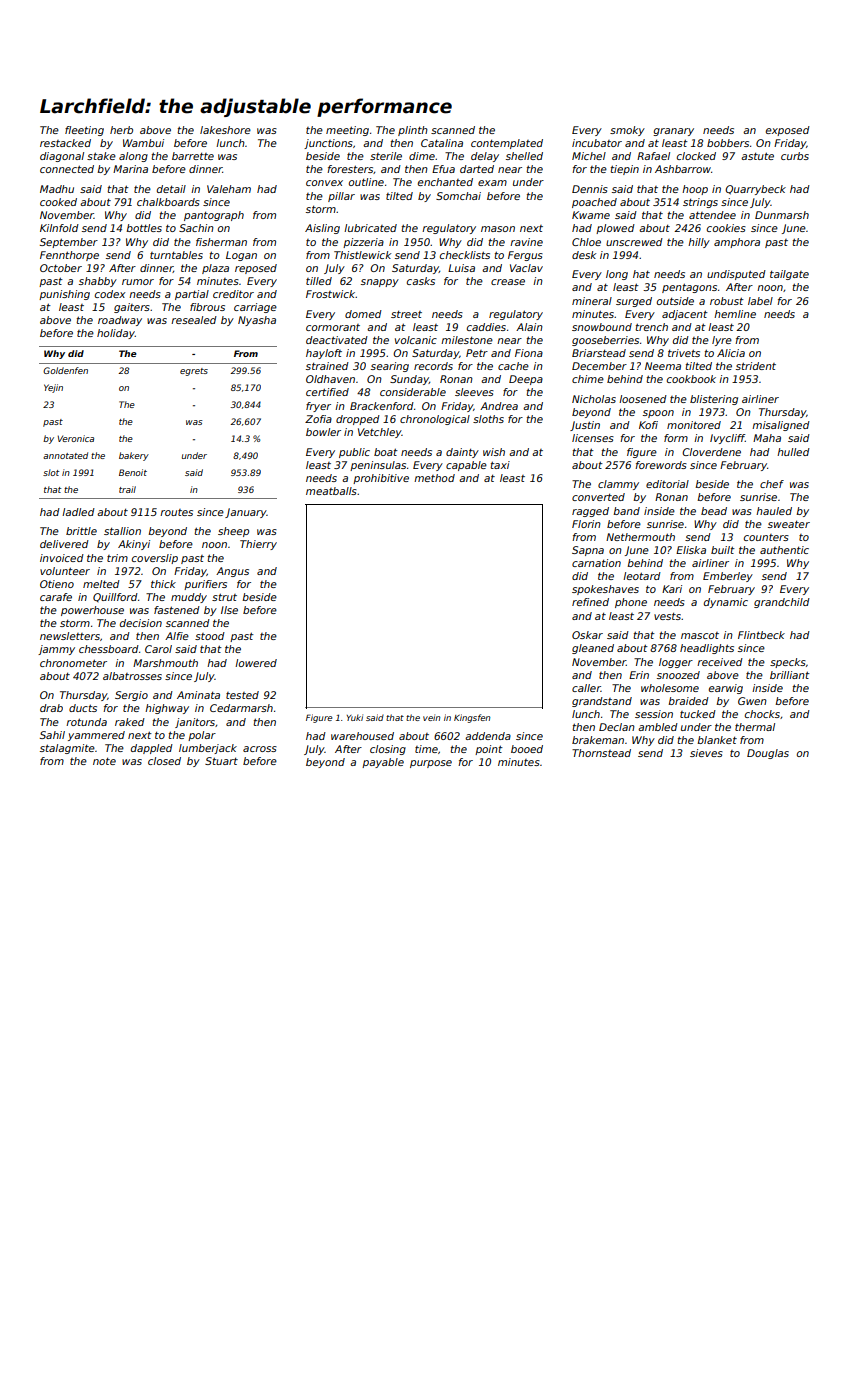 Image resolution: width=849 pixels, height=1400 pixels. What do you see at coordinates (699, 243) in the screenshot?
I see `hilly` at bounding box center [699, 243].
